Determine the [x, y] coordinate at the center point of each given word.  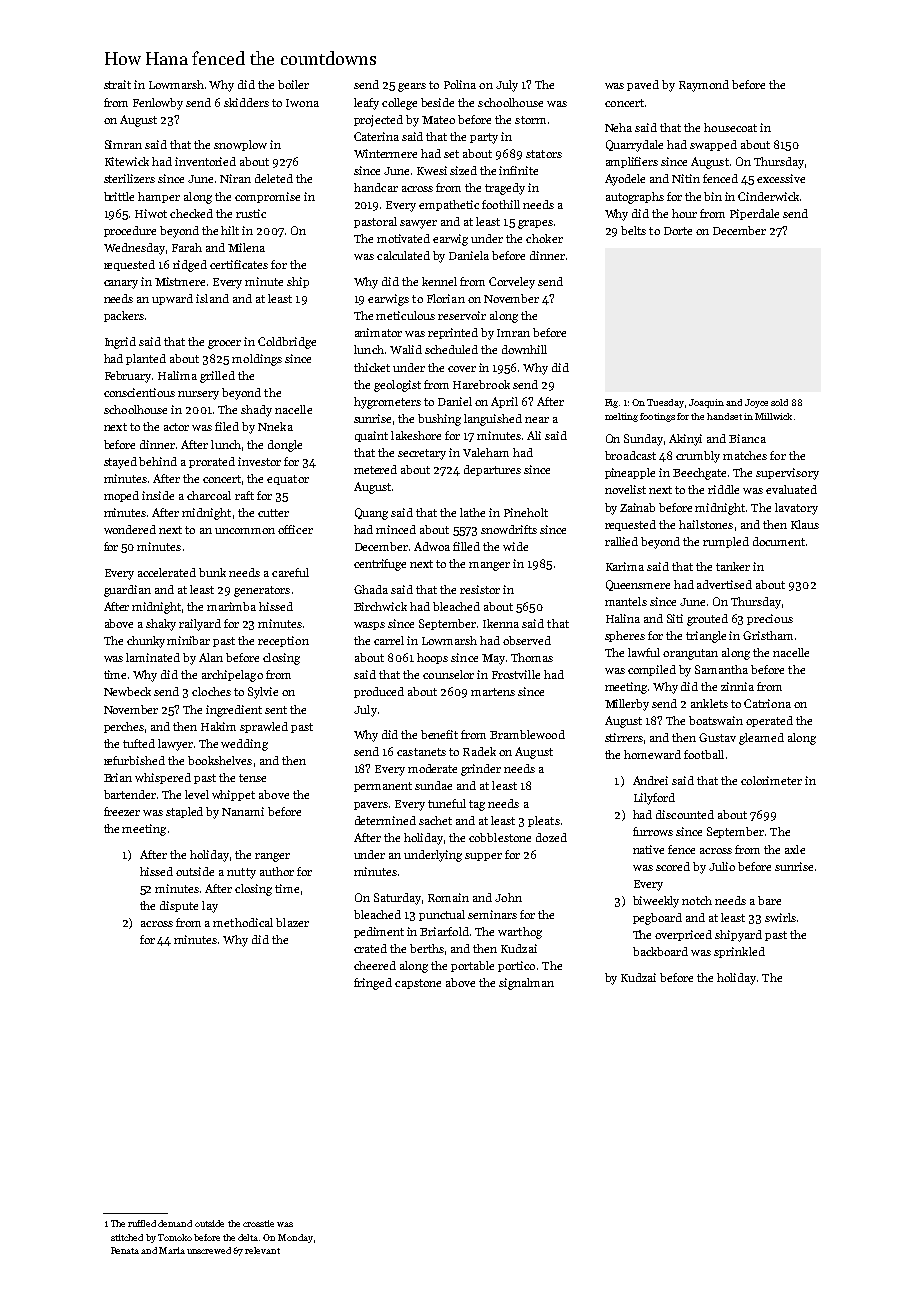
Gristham [768, 635]
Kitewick [127, 161]
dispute [179, 906]
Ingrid [120, 343]
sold [779, 402]
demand [175, 1223]
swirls [780, 917]
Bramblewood [527, 734]
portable [472, 966]
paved [643, 85]
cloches [211, 691]
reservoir [462, 315]
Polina [460, 84]
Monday [295, 1238]
